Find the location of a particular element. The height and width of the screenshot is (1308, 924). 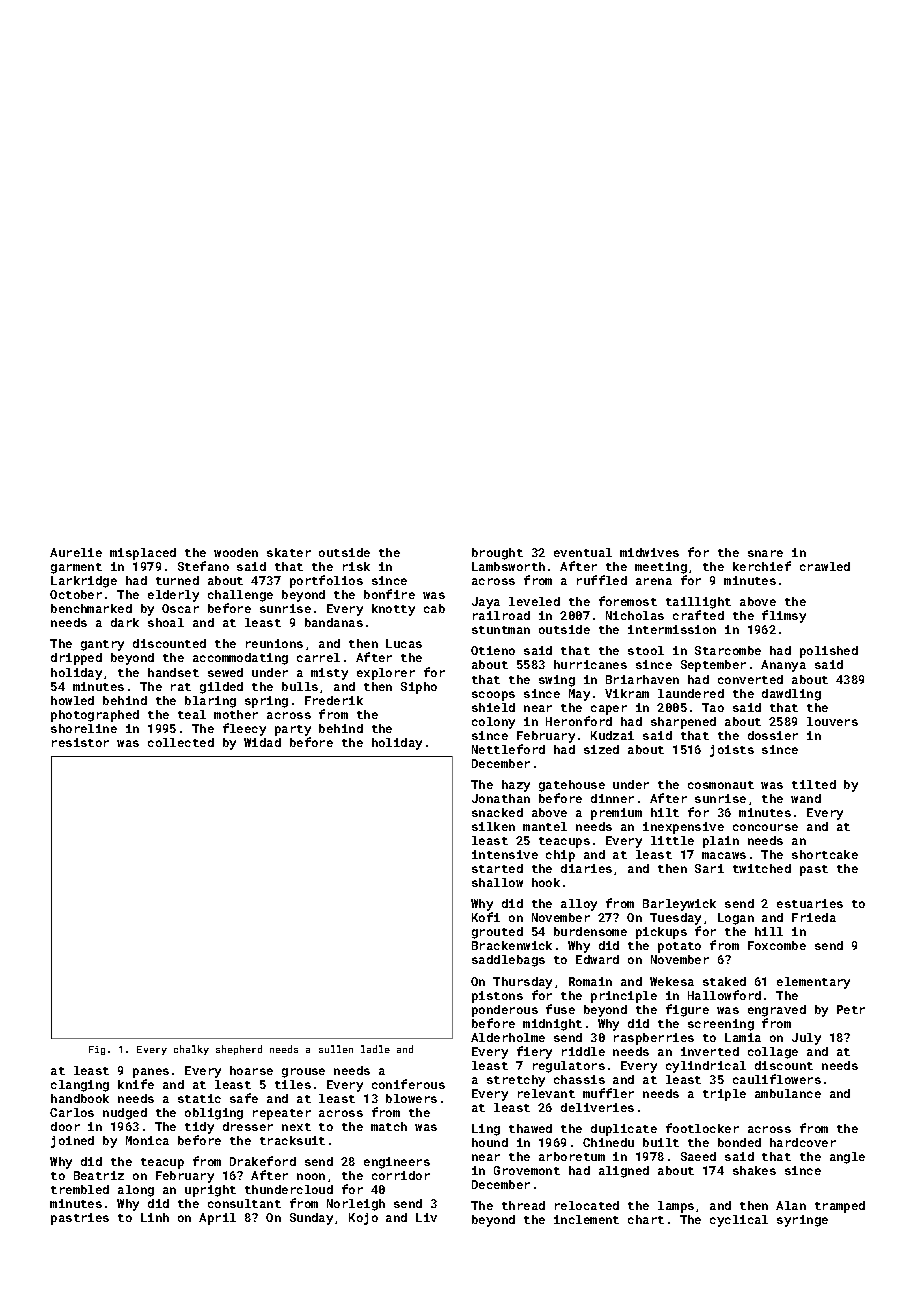

Kofi is located at coordinates (486, 917).
